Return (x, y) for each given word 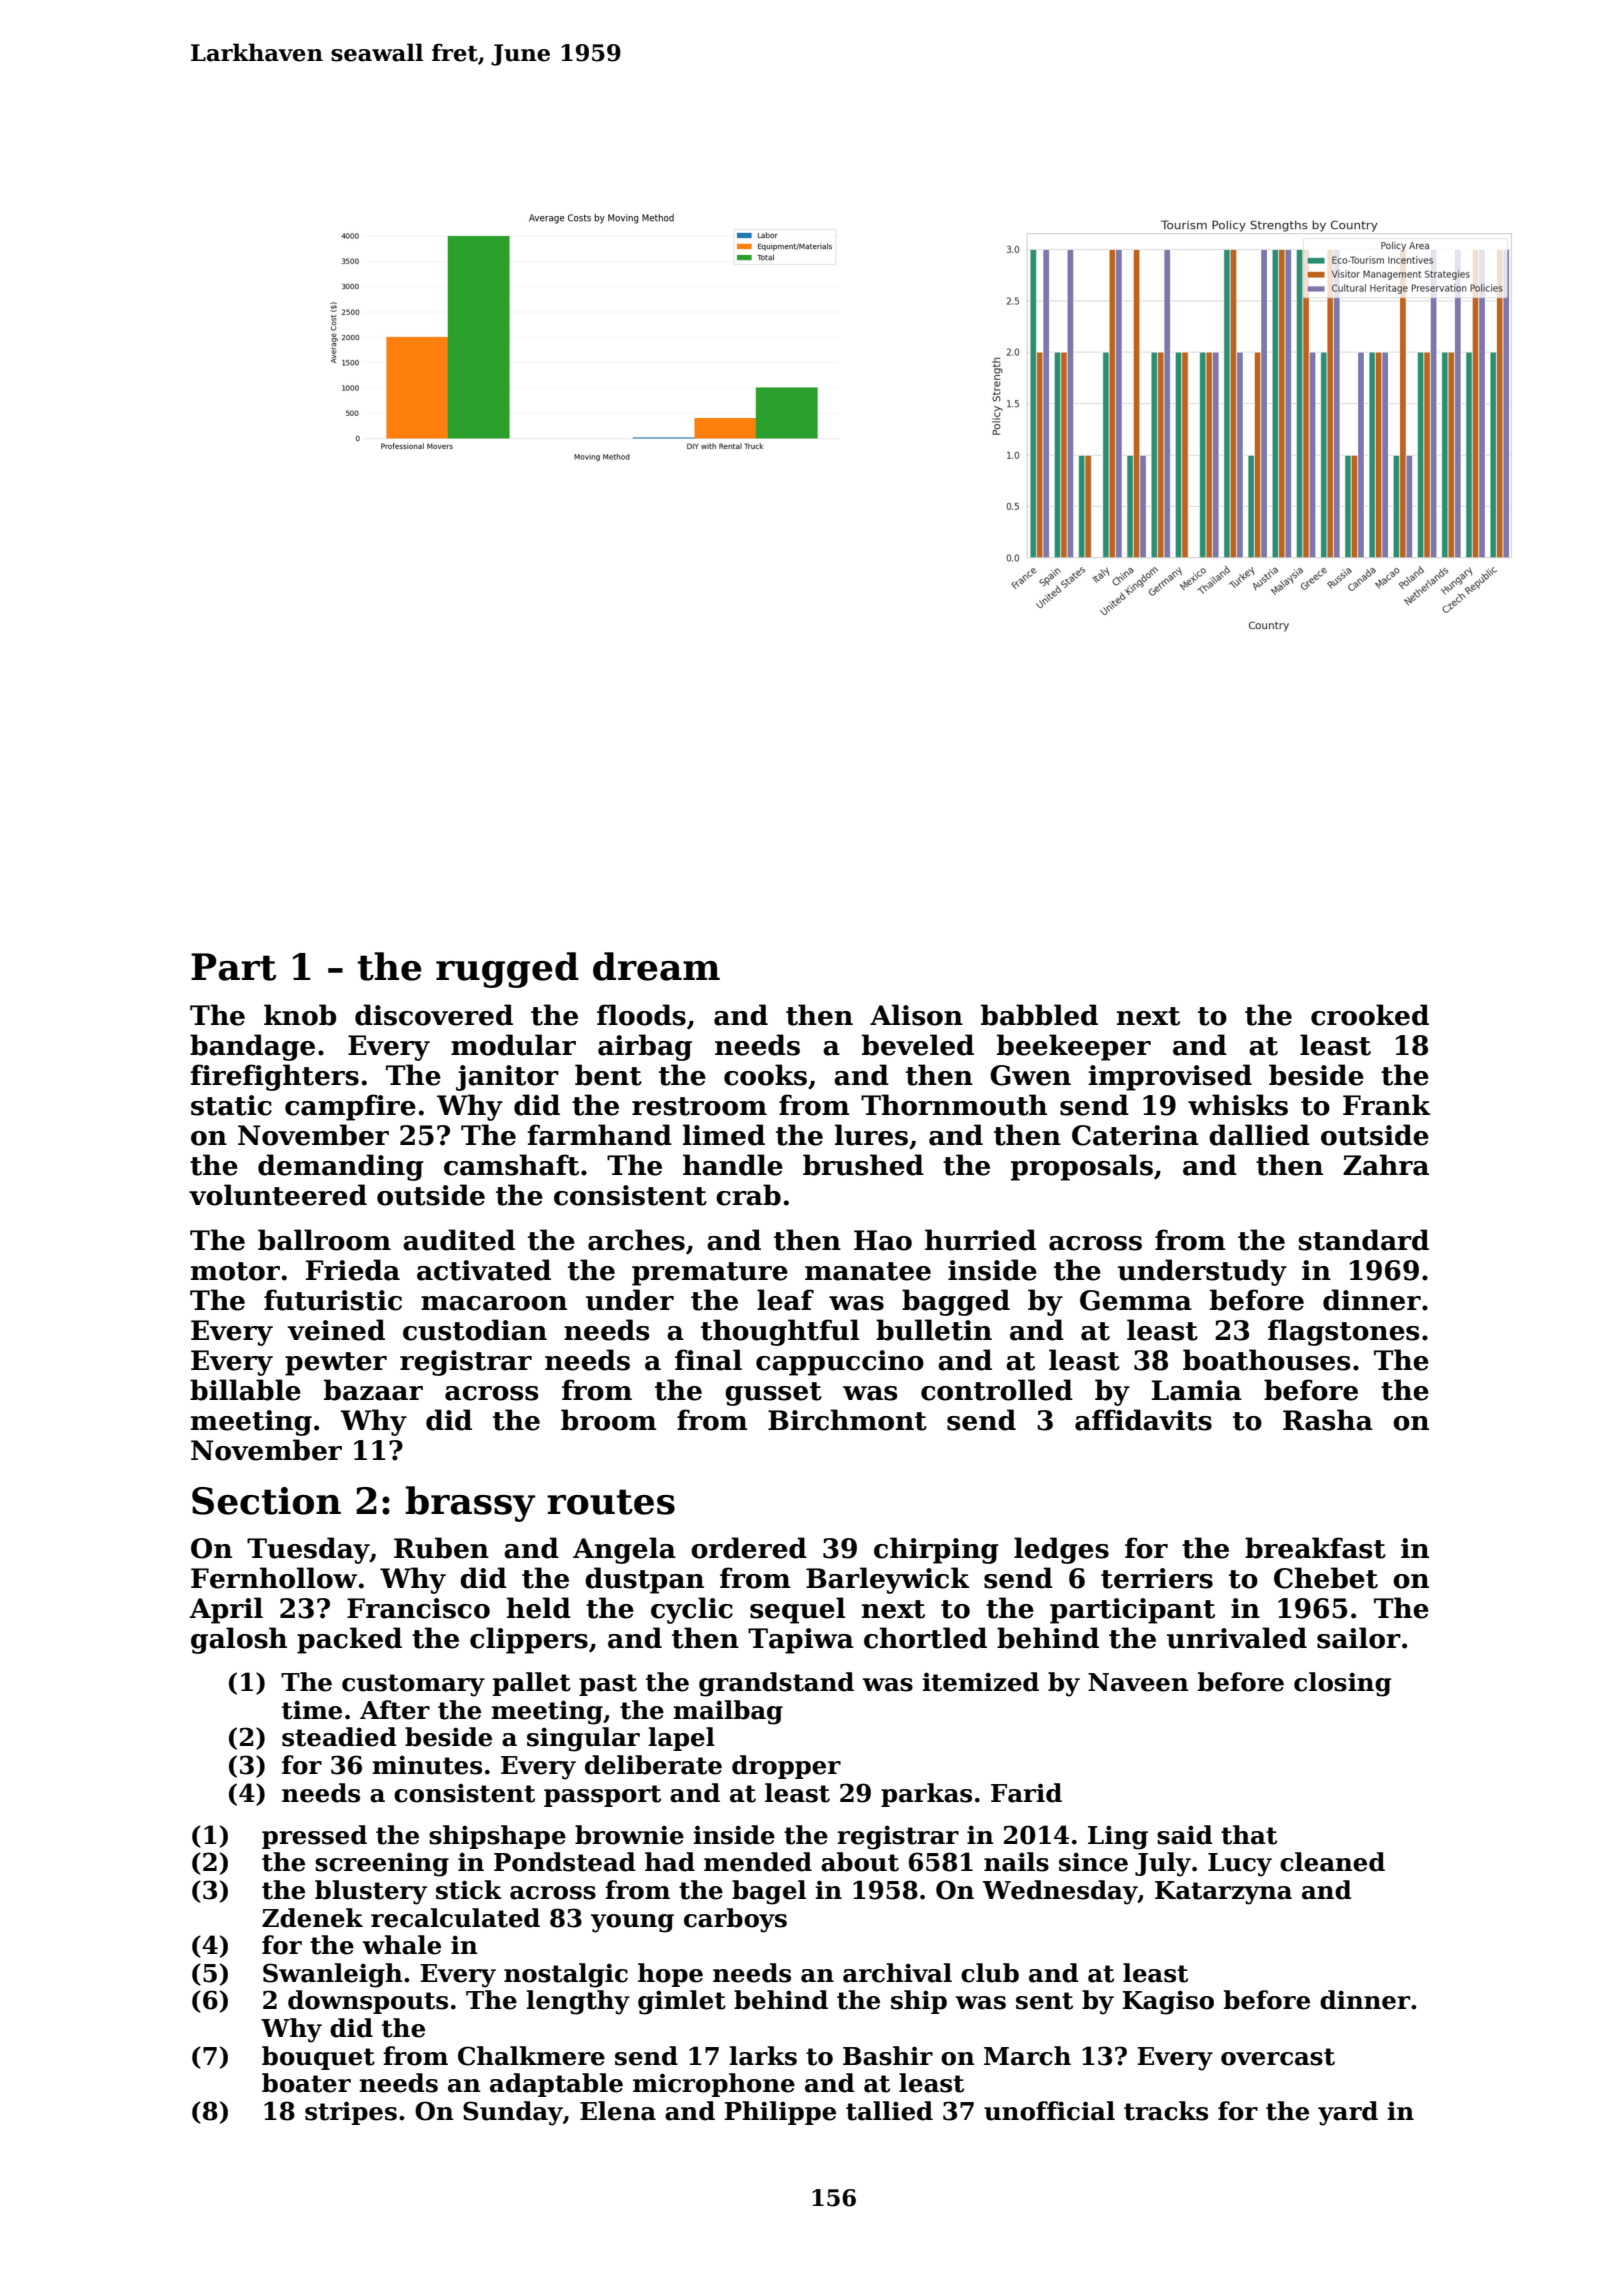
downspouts (368, 2002)
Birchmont (847, 1420)
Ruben (441, 1548)
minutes (427, 1765)
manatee (868, 1271)
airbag (645, 1047)
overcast (1278, 2057)
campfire (350, 1107)
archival (897, 1973)
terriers (1157, 1578)
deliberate (653, 1765)
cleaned (1332, 1862)
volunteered (278, 1195)
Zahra (1386, 1165)
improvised (1170, 1077)
